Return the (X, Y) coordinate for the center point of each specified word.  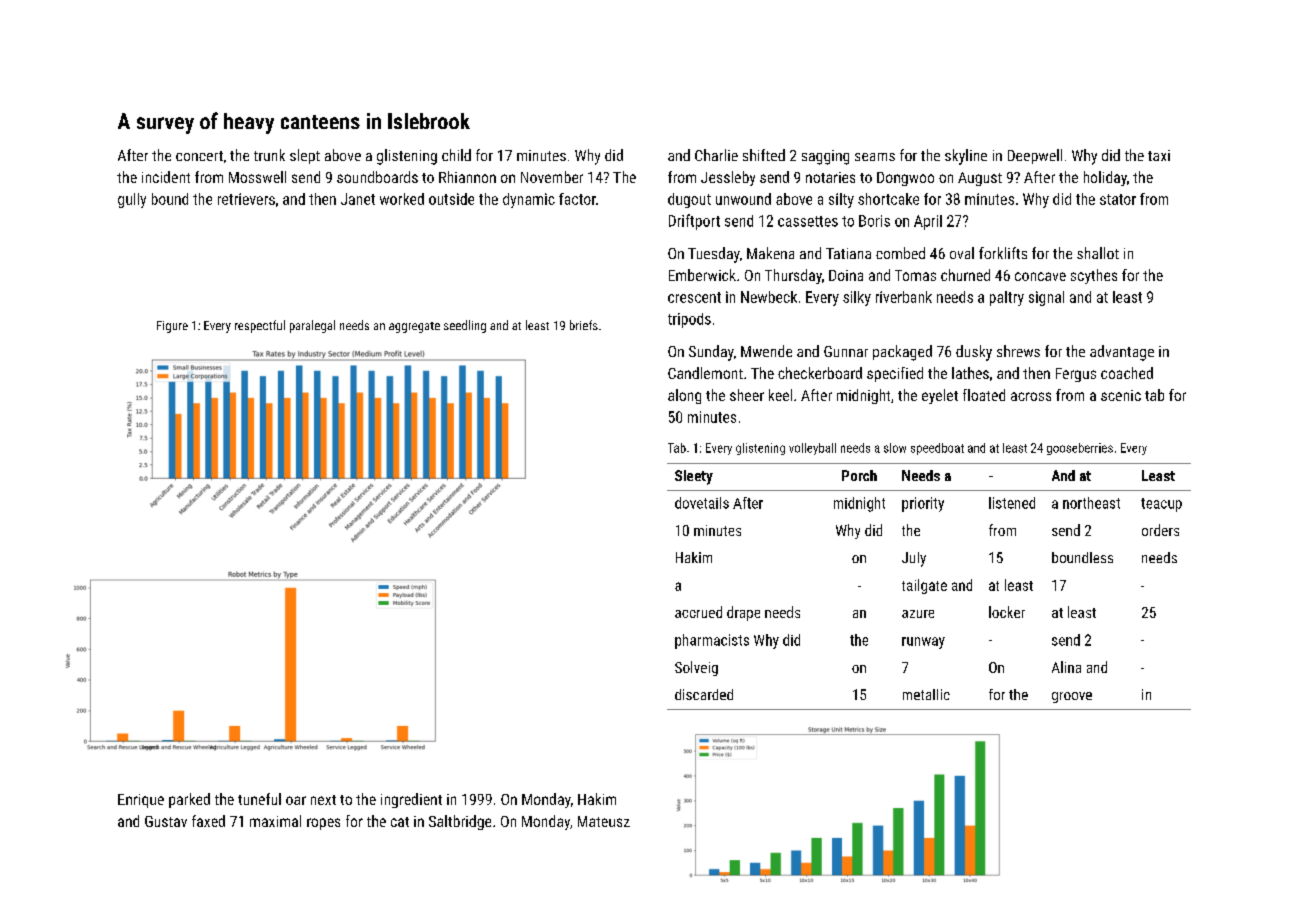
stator (1118, 199)
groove (1072, 697)
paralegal (312, 326)
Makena (770, 253)
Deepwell (1035, 156)
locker (1007, 612)
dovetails (702, 503)
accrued (698, 612)
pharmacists (712, 641)
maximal (275, 821)
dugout (689, 200)
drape (743, 613)
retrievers (246, 199)
